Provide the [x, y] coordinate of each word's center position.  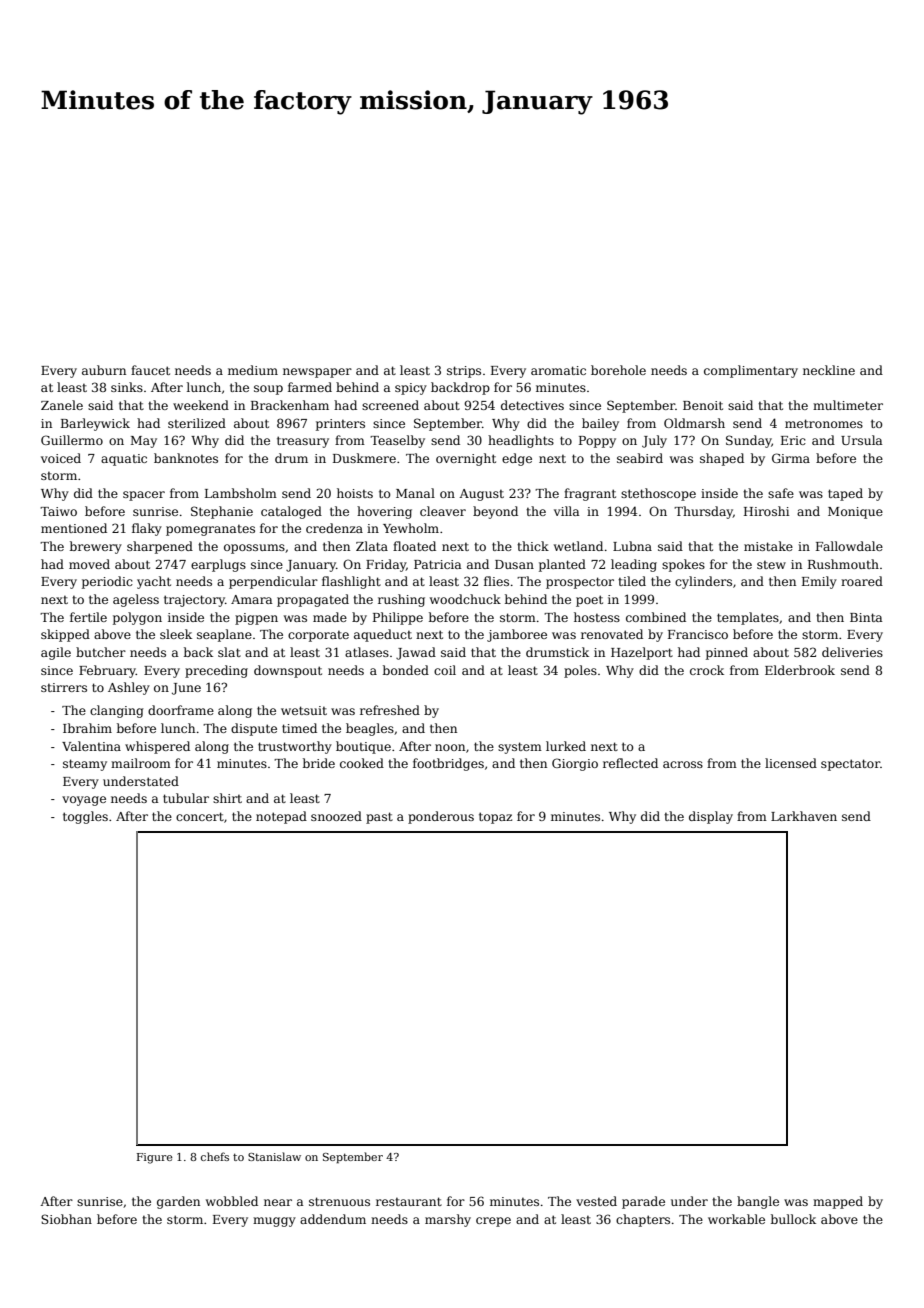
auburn [104, 370]
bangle [758, 1202]
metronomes [824, 423]
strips [464, 372]
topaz [495, 818]
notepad [281, 817]
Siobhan [66, 1219]
